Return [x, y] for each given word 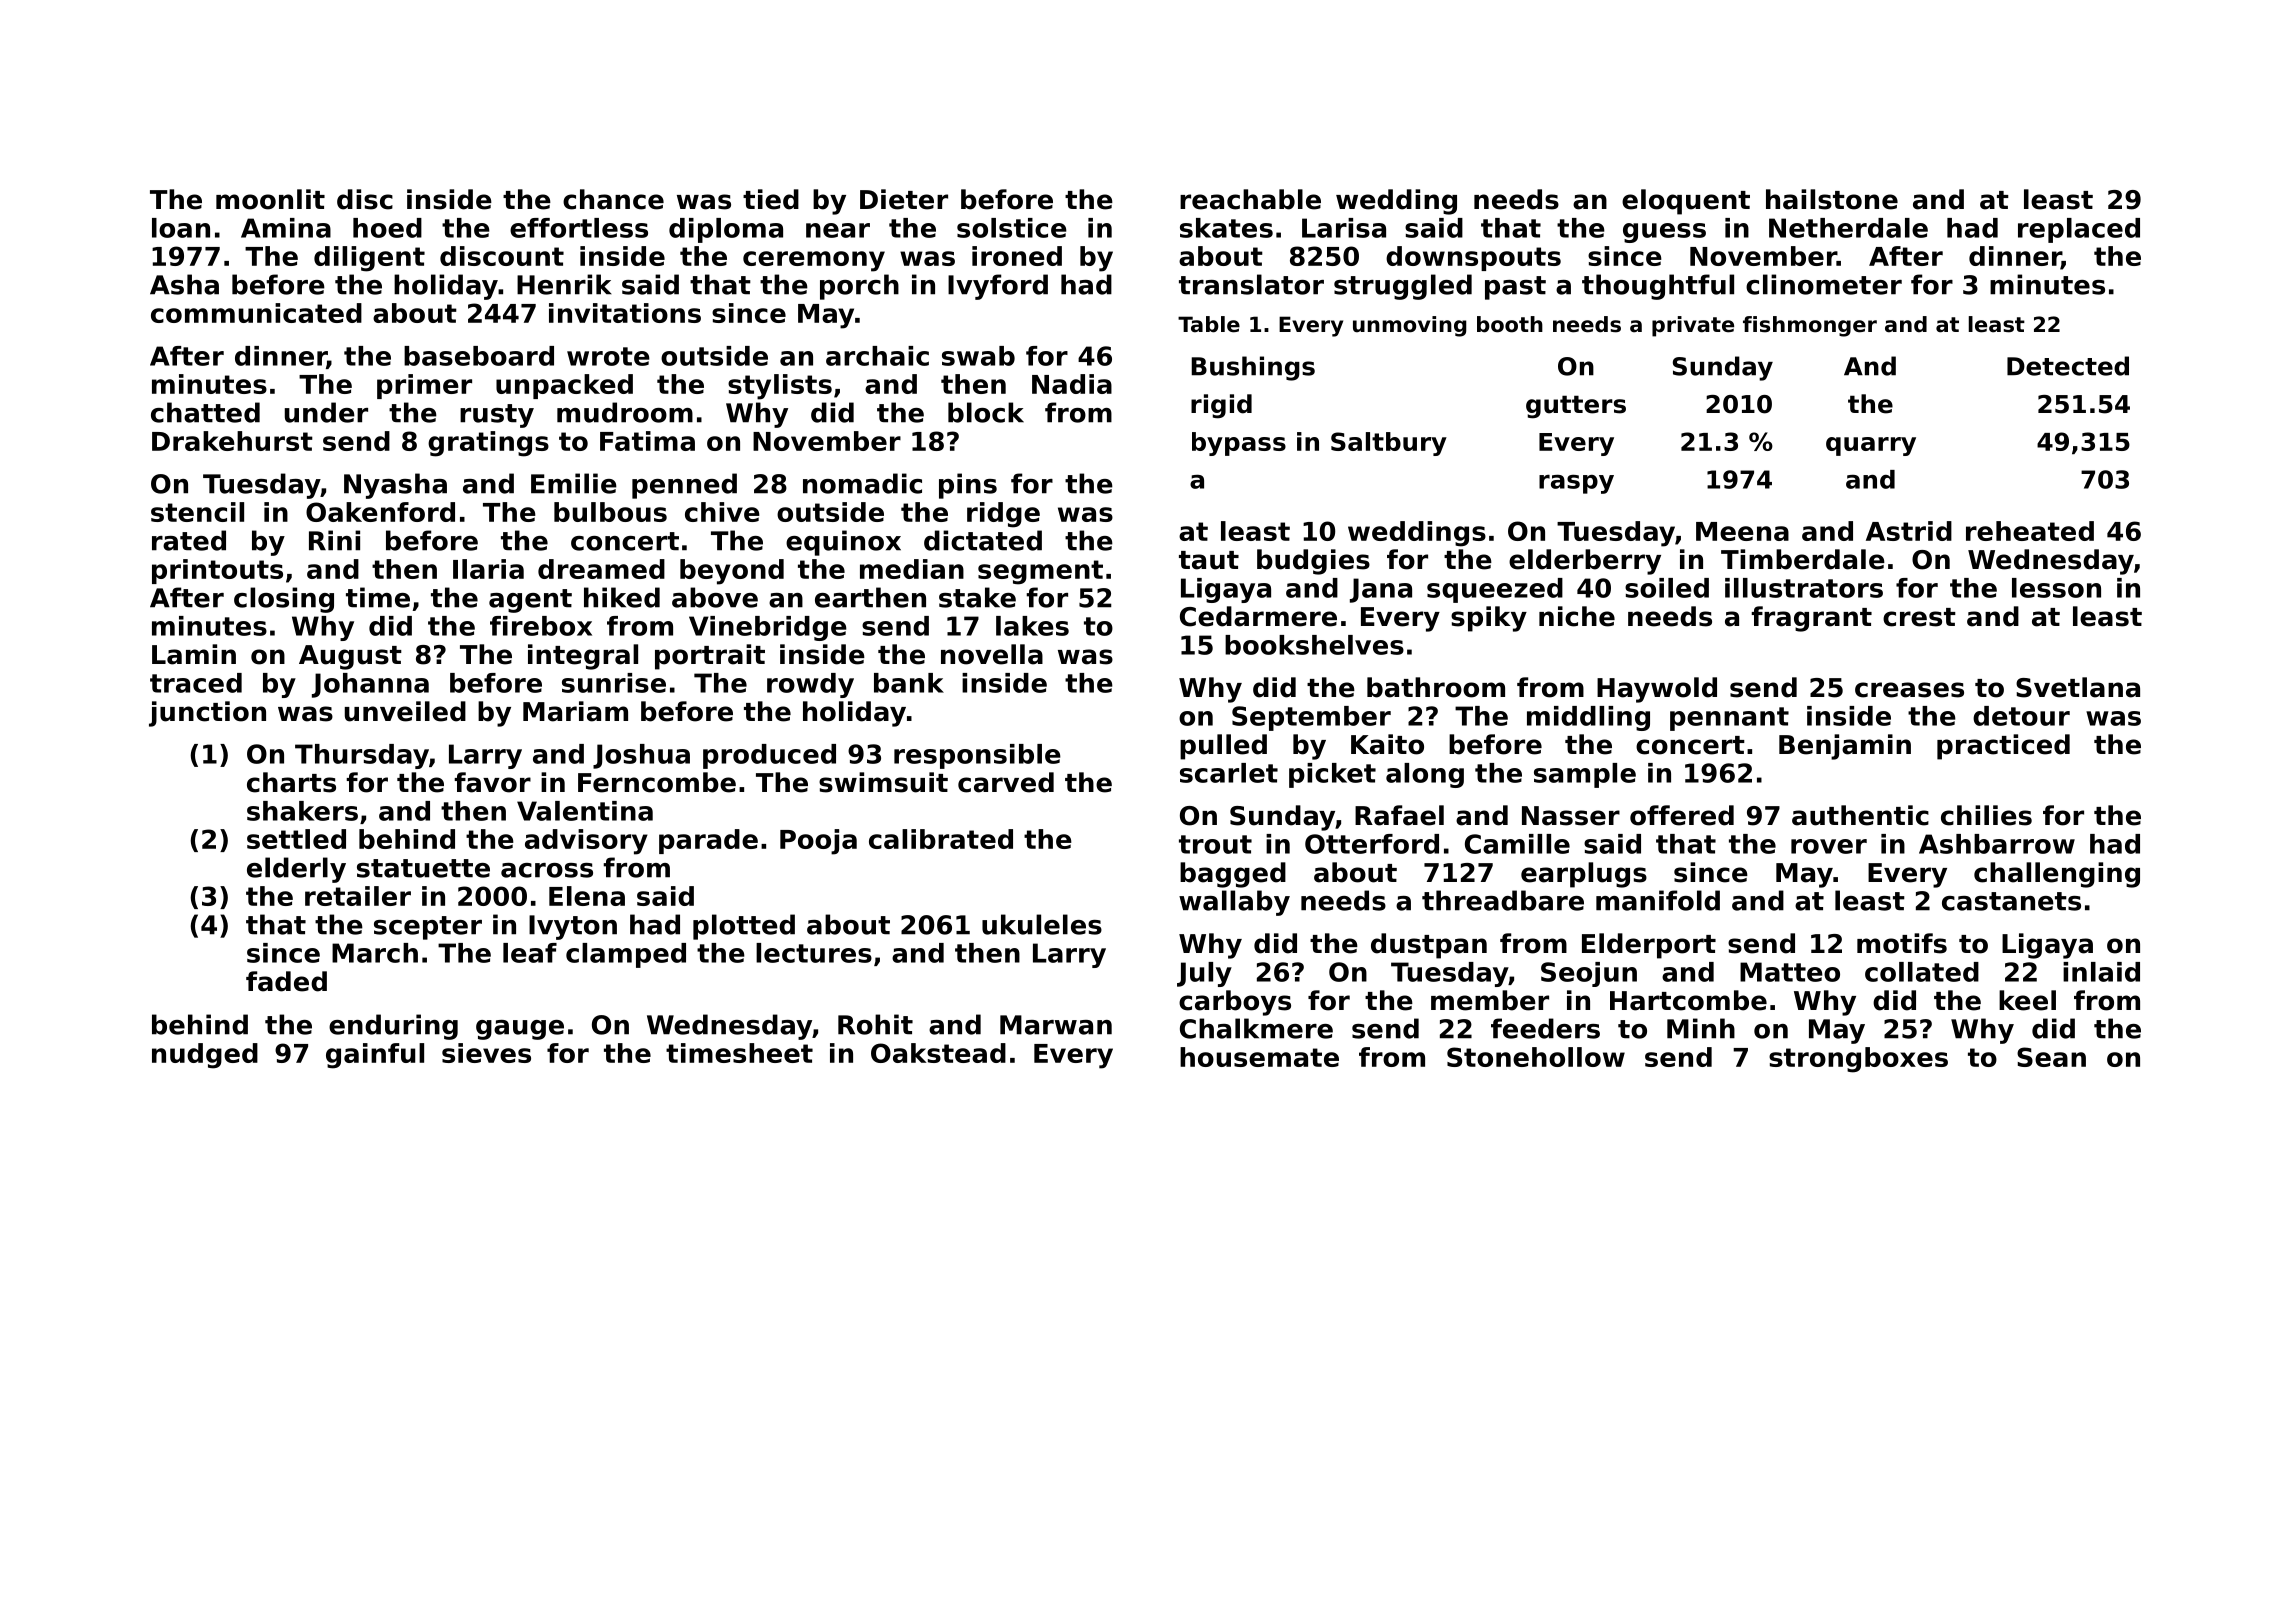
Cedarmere [1258, 616]
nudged [205, 1056]
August [350, 657]
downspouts [1473, 258]
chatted [205, 412]
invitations [625, 313]
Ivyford [998, 287]
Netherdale [1848, 228]
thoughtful [1658, 287]
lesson [2056, 588]
